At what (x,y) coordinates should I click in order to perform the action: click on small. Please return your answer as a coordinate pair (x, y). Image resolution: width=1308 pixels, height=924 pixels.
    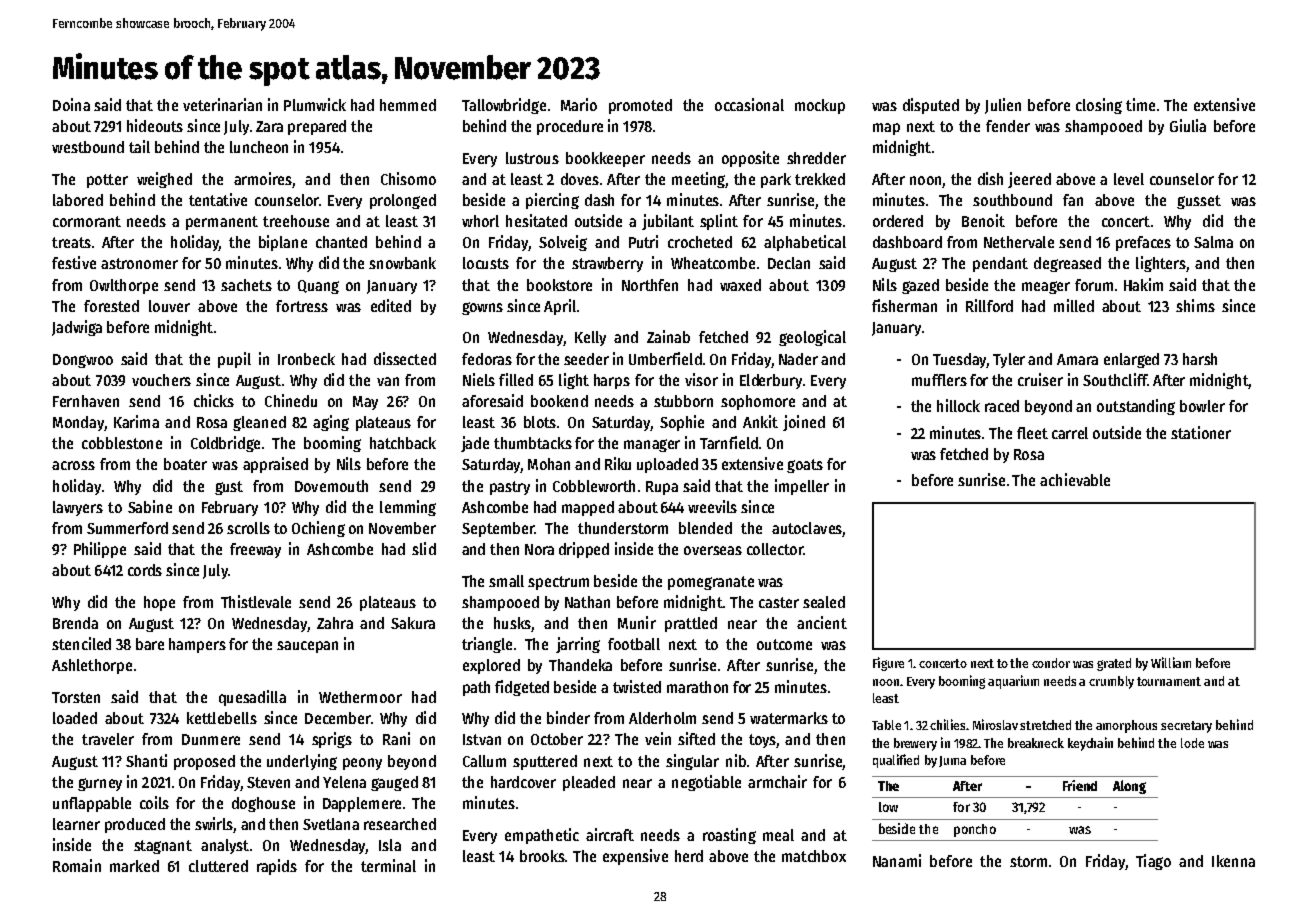
    Looking at the image, I should click on (506, 581).
